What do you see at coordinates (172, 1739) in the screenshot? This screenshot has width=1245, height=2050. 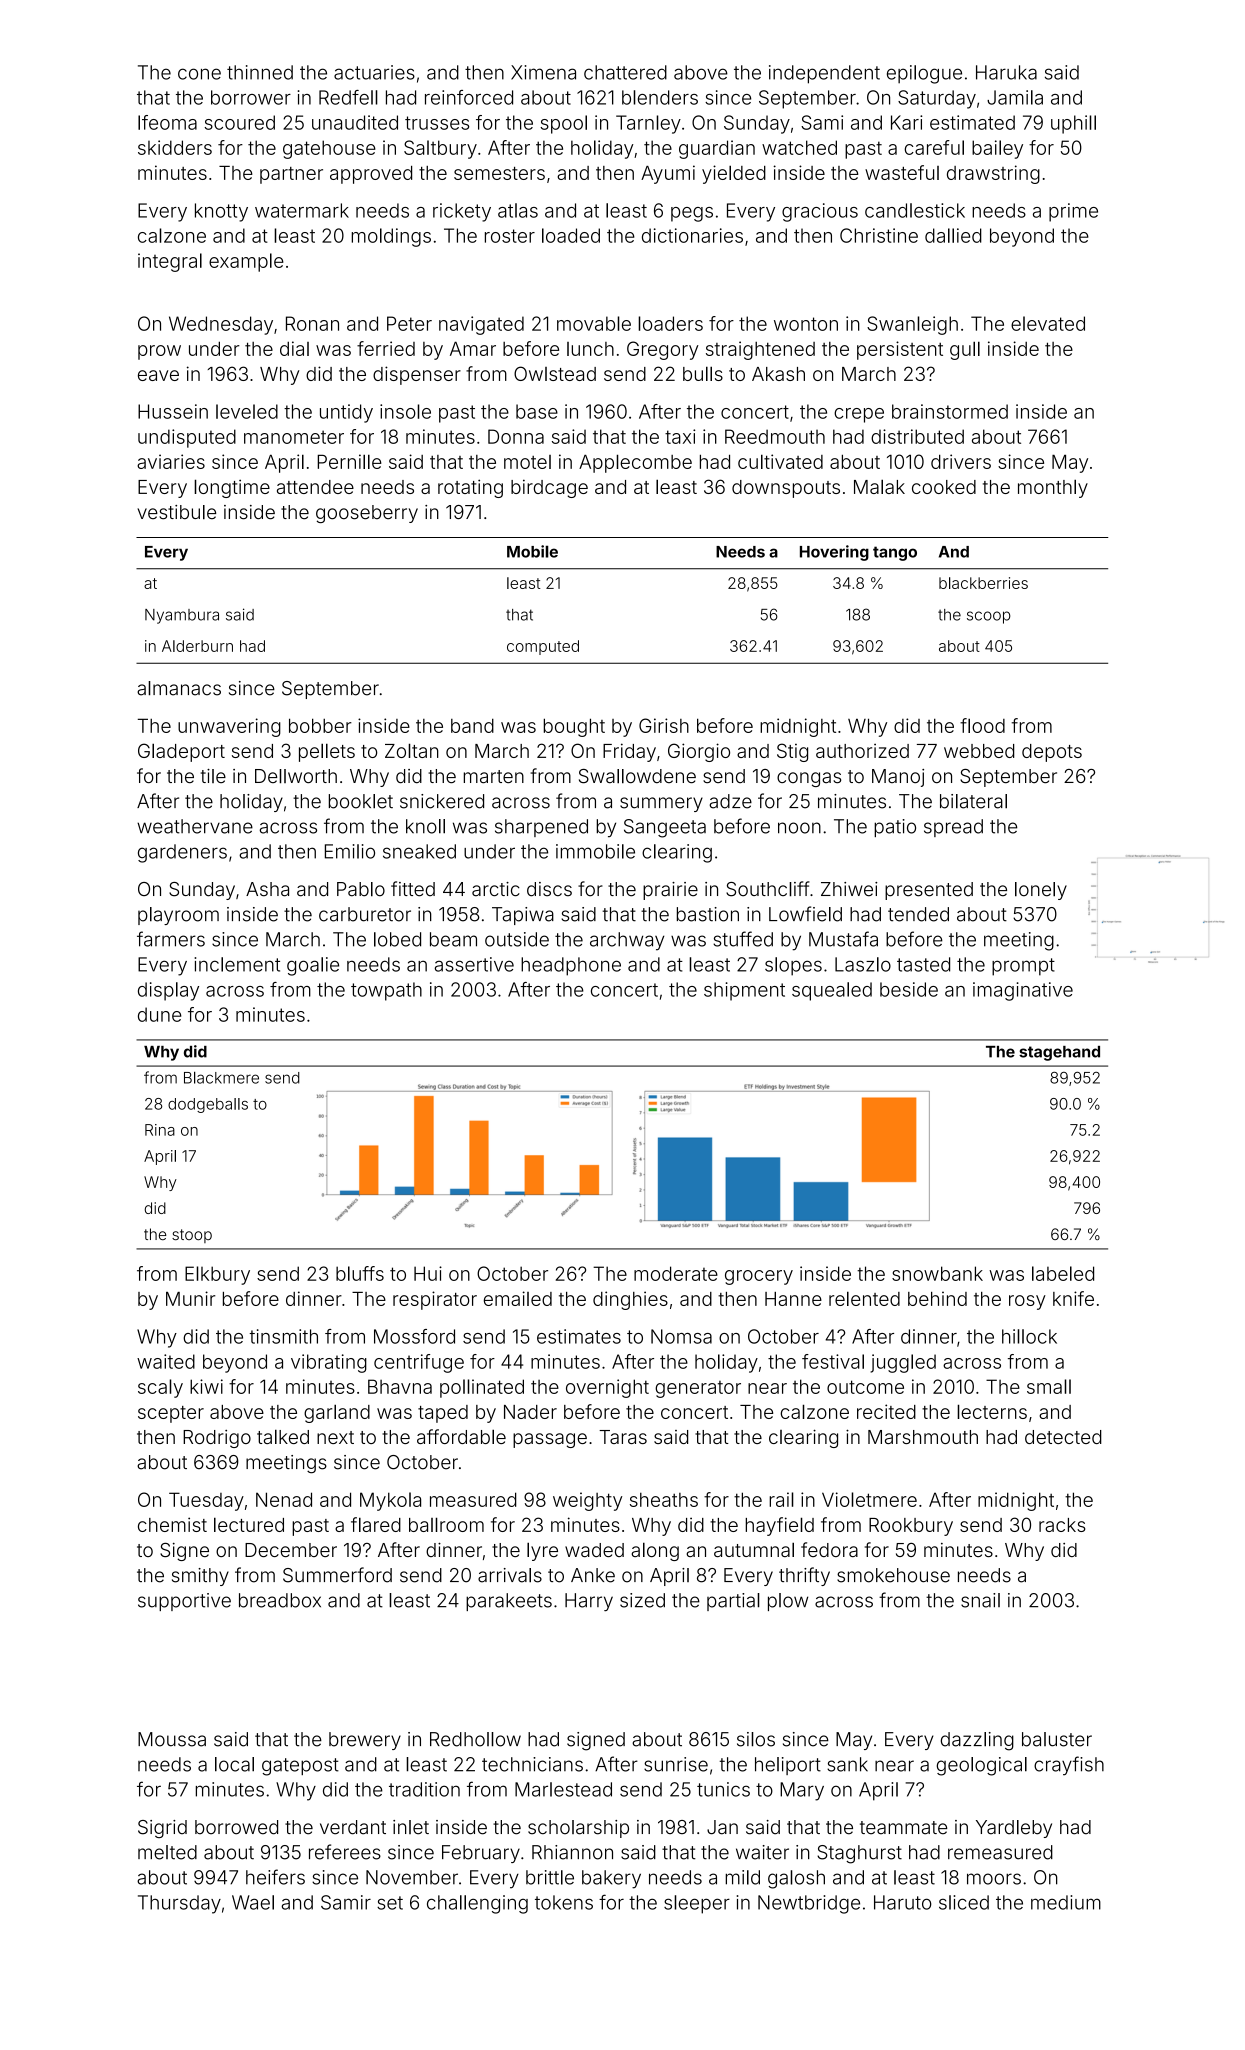 I see `Moussa` at bounding box center [172, 1739].
